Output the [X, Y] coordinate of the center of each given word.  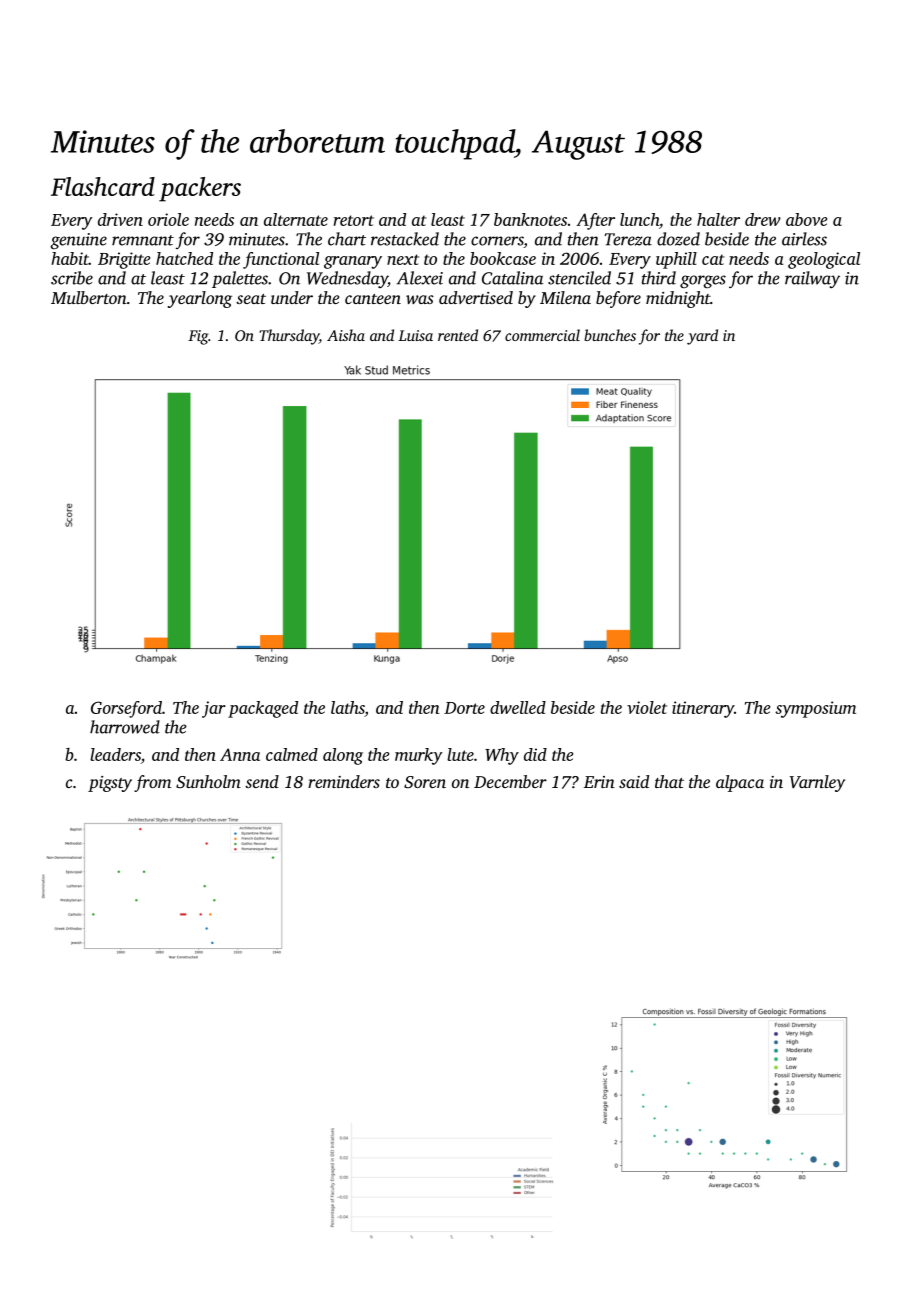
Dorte [464, 708]
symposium [815, 709]
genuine [79, 241]
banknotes [530, 219]
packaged [263, 709]
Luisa [415, 335]
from [152, 783]
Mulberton [89, 297]
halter [718, 219]
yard [702, 337]
